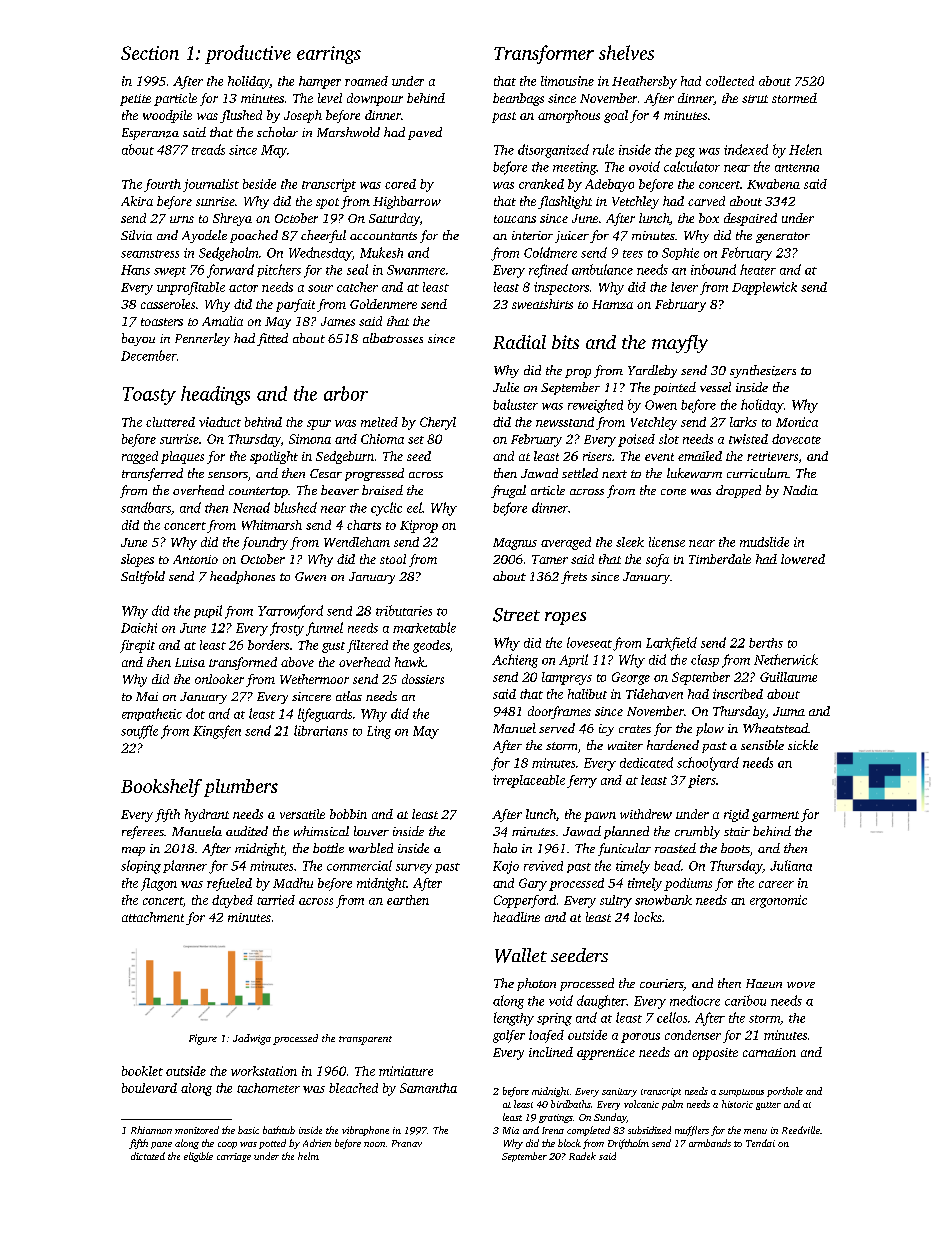 Image resolution: width=952 pixels, height=1233 pixels. I want to click on Irena, so click(553, 1130).
